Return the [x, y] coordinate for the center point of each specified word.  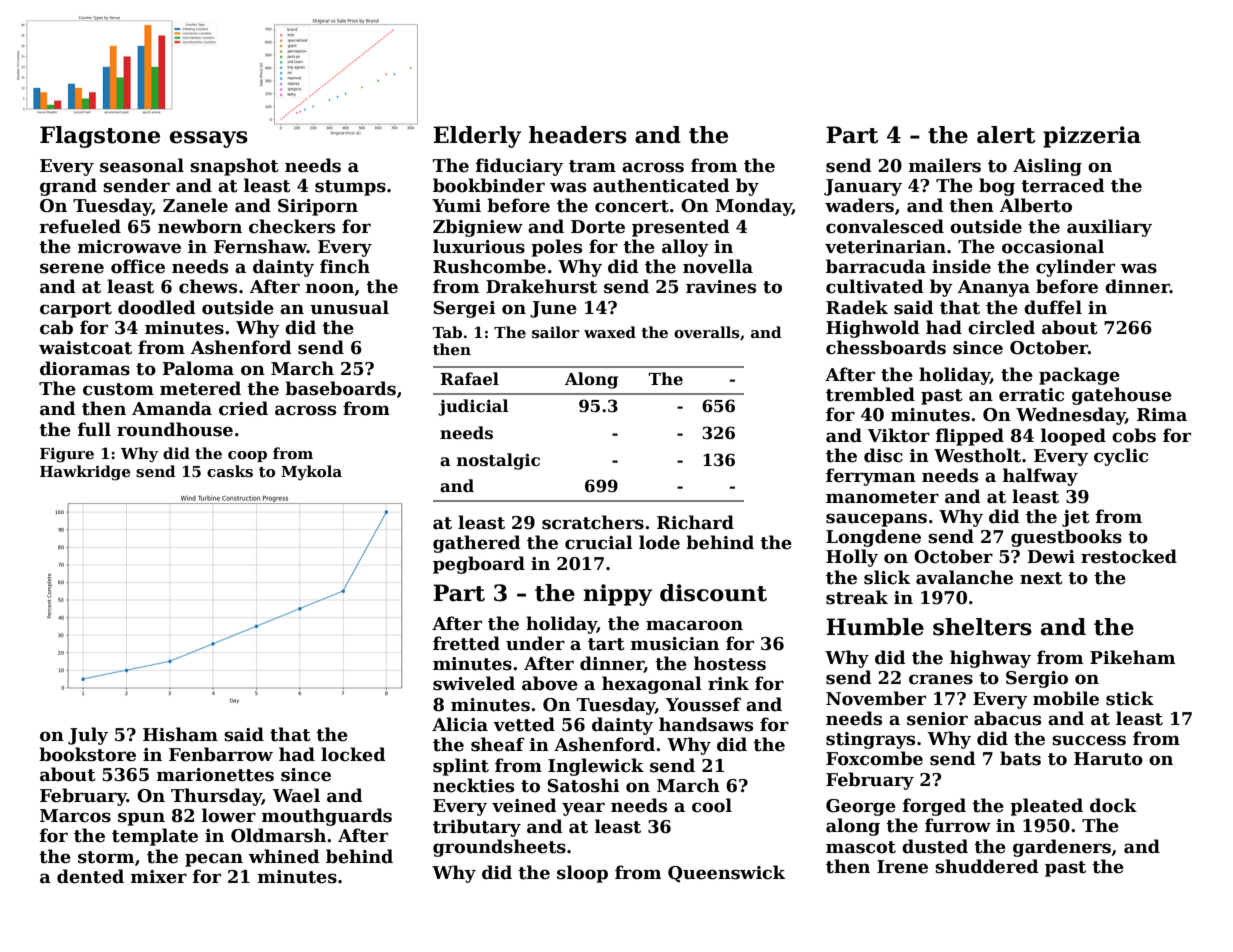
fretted [466, 643]
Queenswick [726, 874]
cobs [1134, 435]
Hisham [180, 734]
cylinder [1075, 268]
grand [68, 187]
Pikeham [1132, 657]
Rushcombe [489, 266]
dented [90, 876]
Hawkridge [85, 473]
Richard [695, 522]
